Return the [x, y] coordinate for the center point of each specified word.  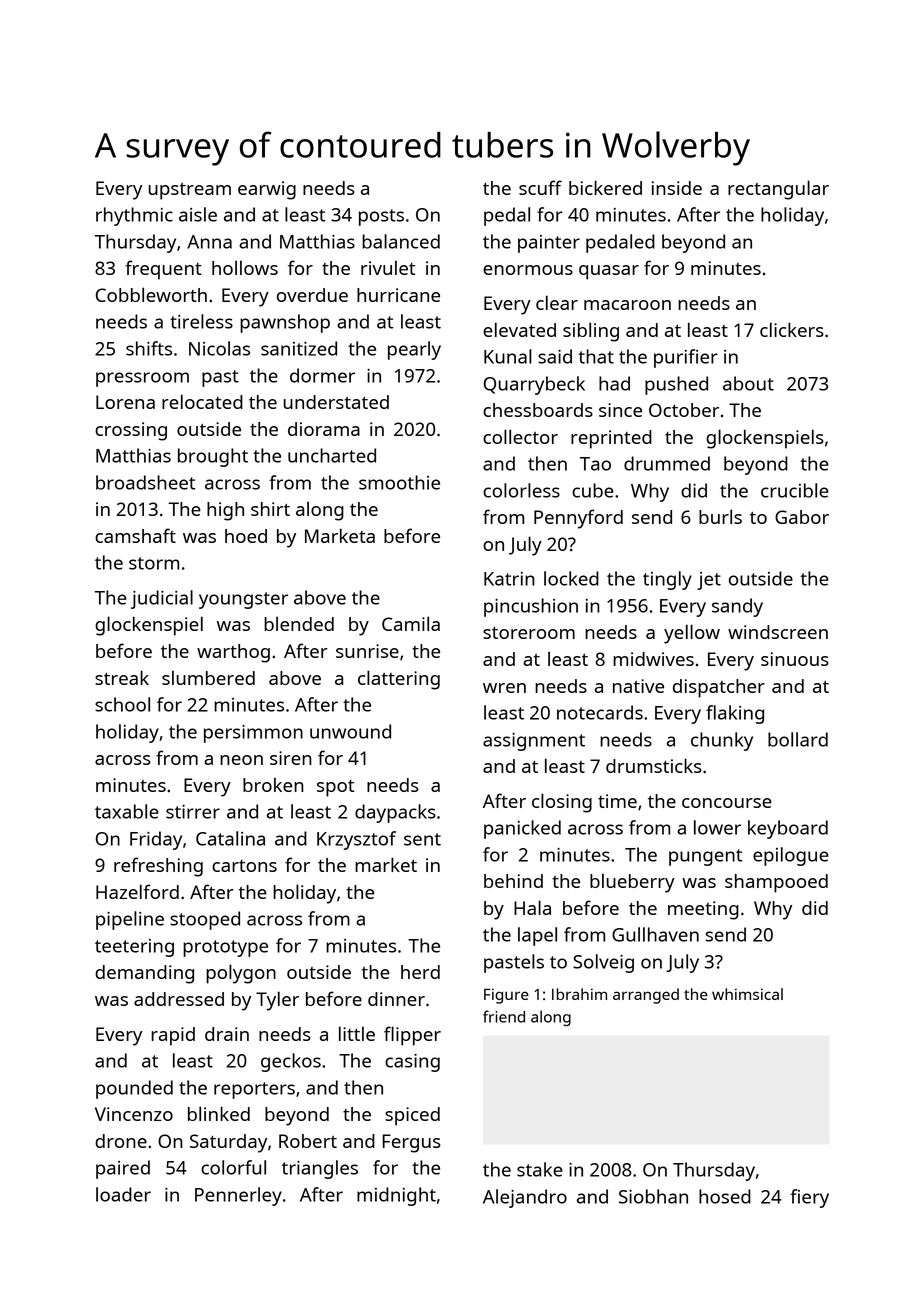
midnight [396, 1196]
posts [381, 217]
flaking [735, 714]
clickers [792, 329]
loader [123, 1194]
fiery [809, 1198]
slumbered [208, 678]
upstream [190, 191]
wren [504, 688]
